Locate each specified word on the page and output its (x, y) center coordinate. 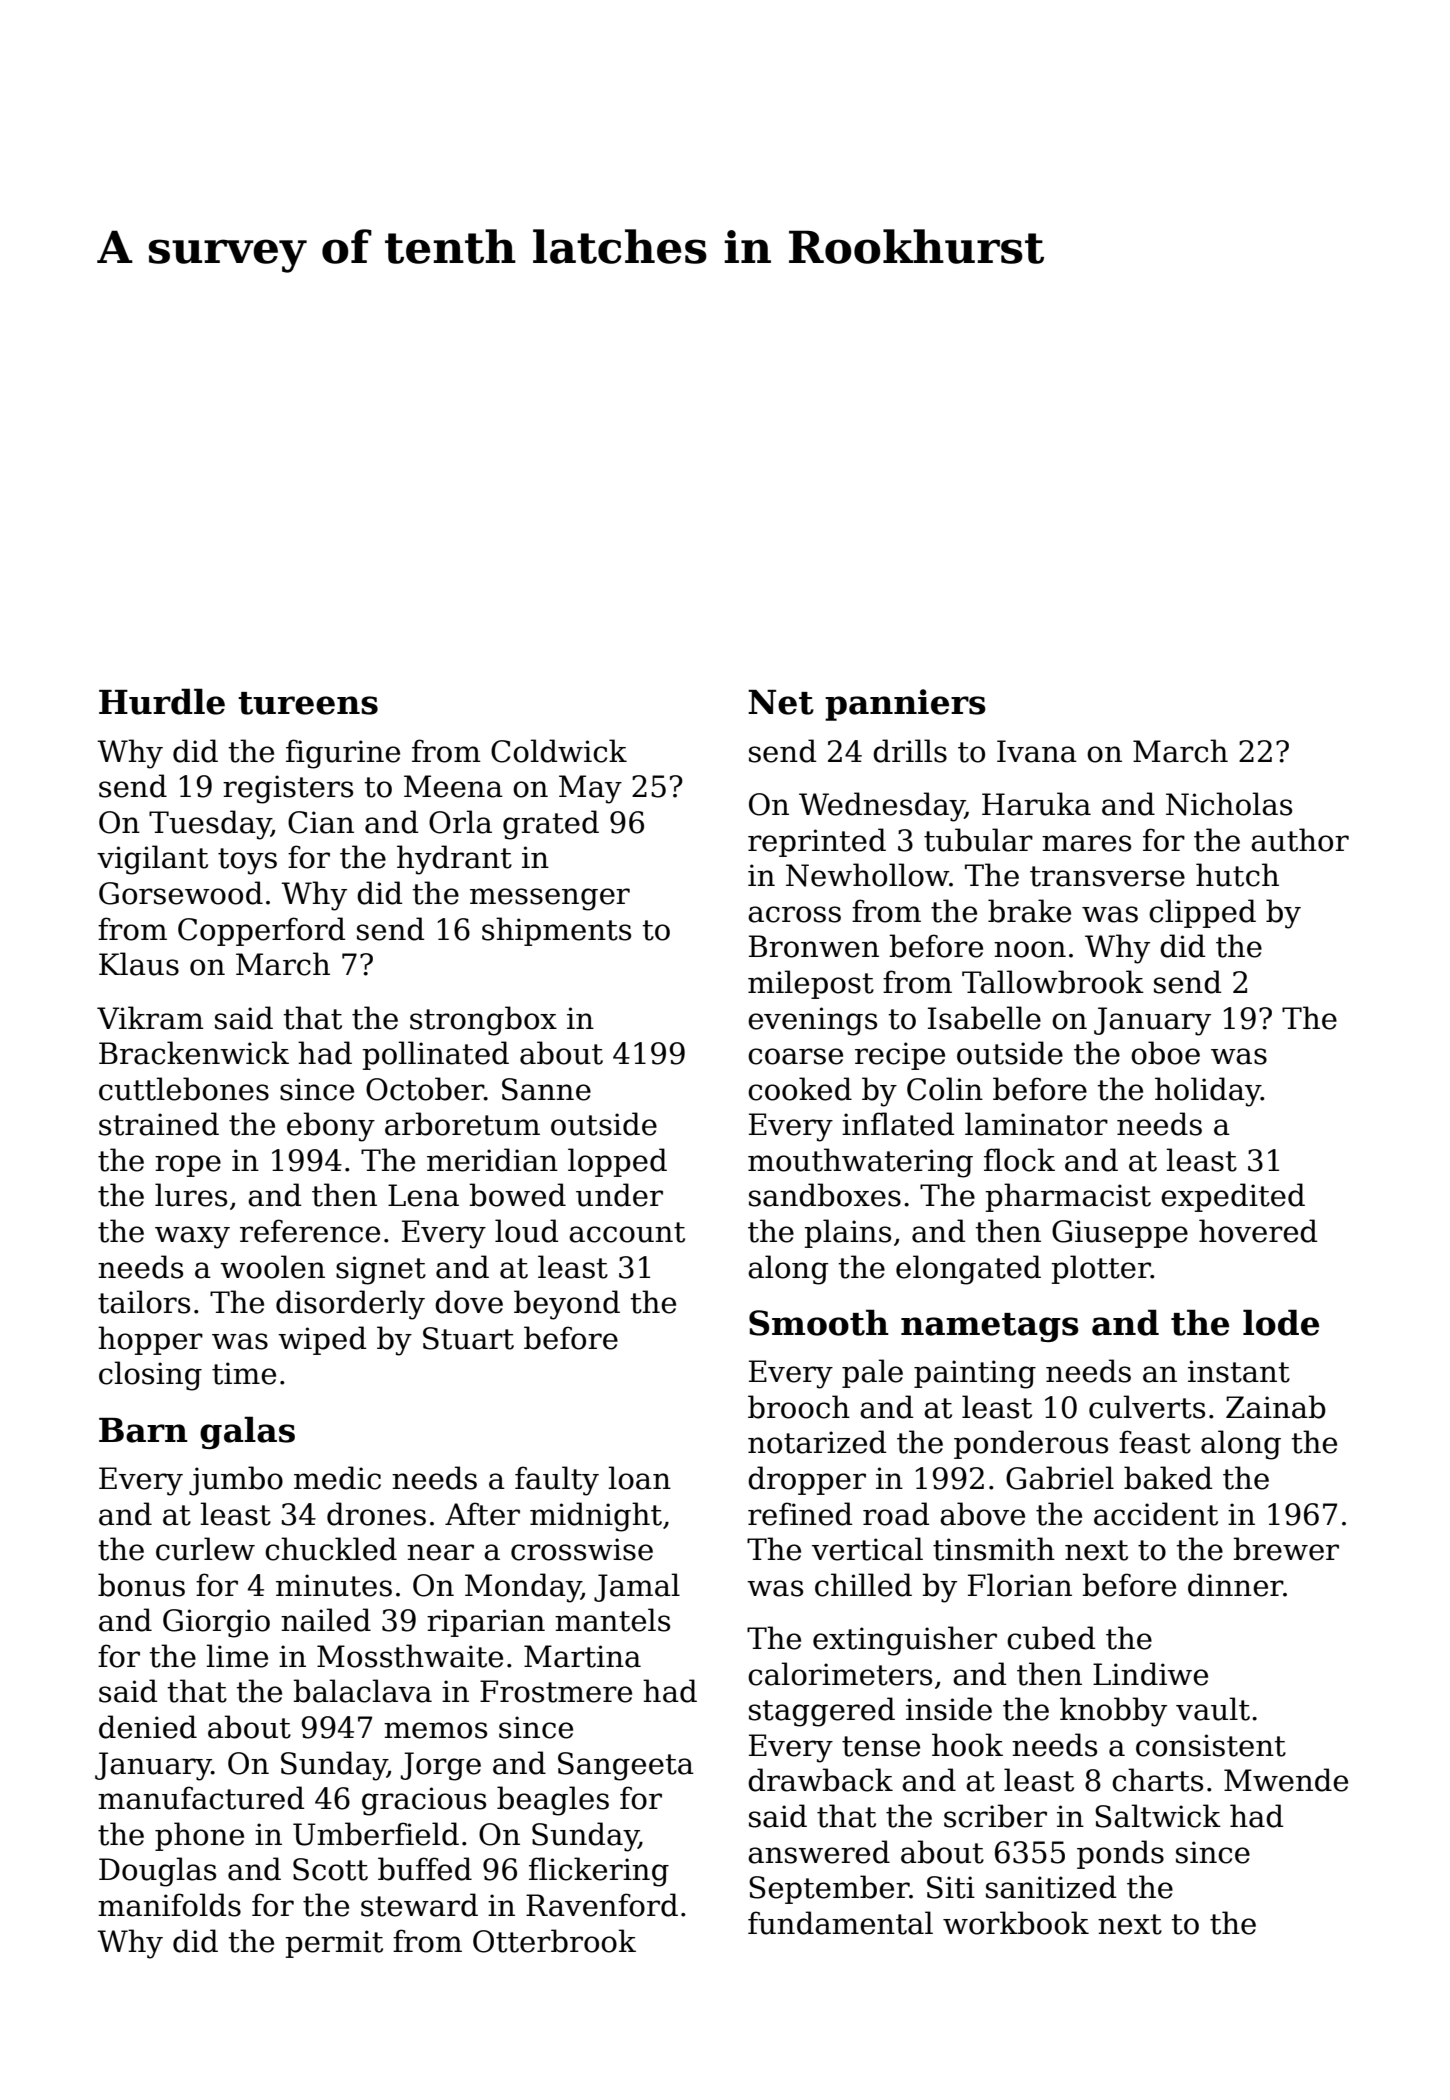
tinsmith (994, 1549)
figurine (343, 754)
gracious (424, 1801)
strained (159, 1124)
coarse (795, 1056)
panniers (905, 705)
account (627, 1232)
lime (237, 1656)
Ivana (1037, 751)
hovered (1258, 1231)
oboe (1165, 1053)
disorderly (350, 1305)
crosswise (582, 1549)
